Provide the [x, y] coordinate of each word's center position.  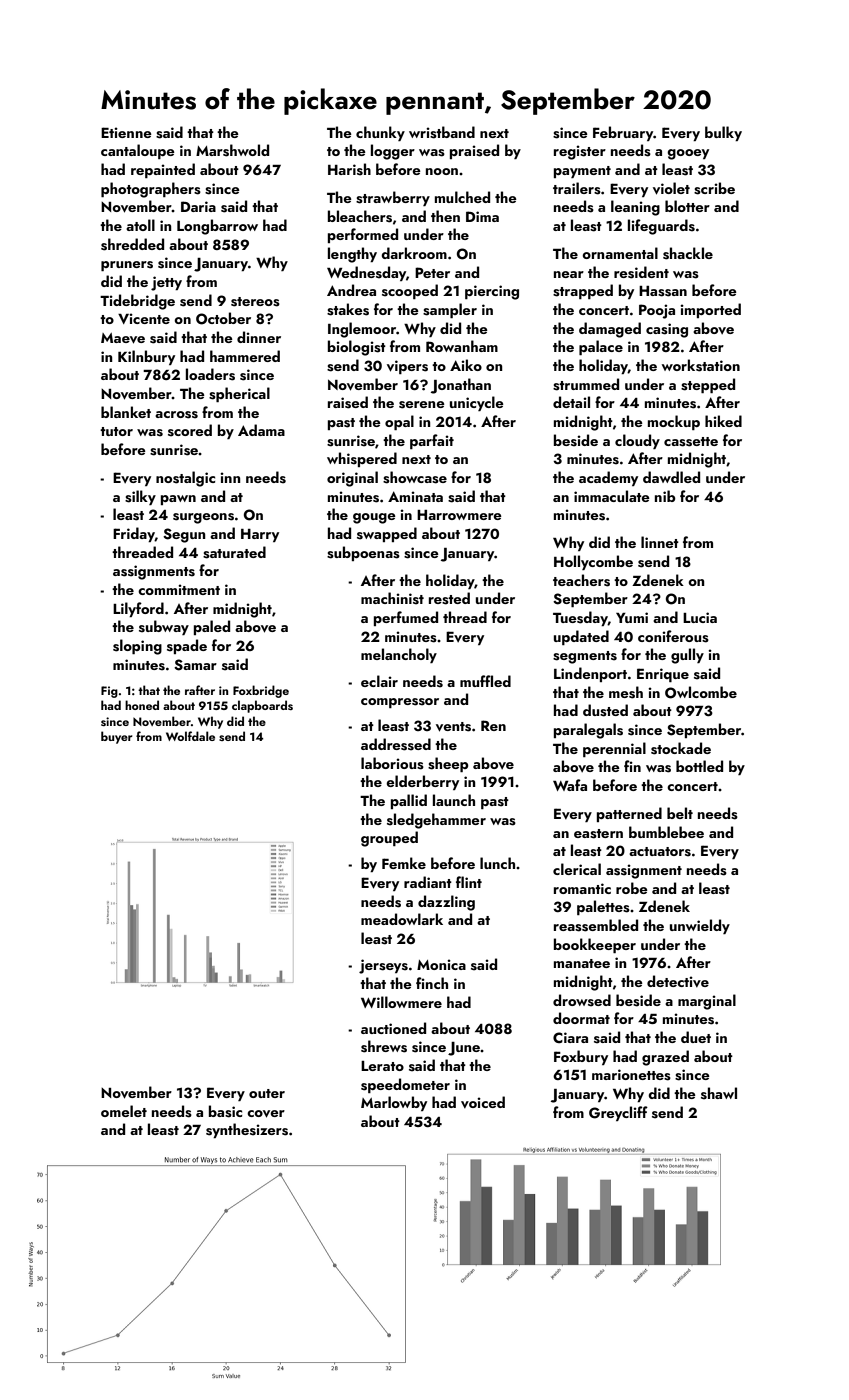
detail [571, 402]
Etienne [126, 132]
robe [632, 888]
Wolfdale [190, 736]
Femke [404, 863]
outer [267, 1093]
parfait [432, 441]
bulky [723, 133]
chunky [380, 133]
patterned [629, 814]
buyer [117, 737]
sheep [448, 764]
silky [140, 497]
